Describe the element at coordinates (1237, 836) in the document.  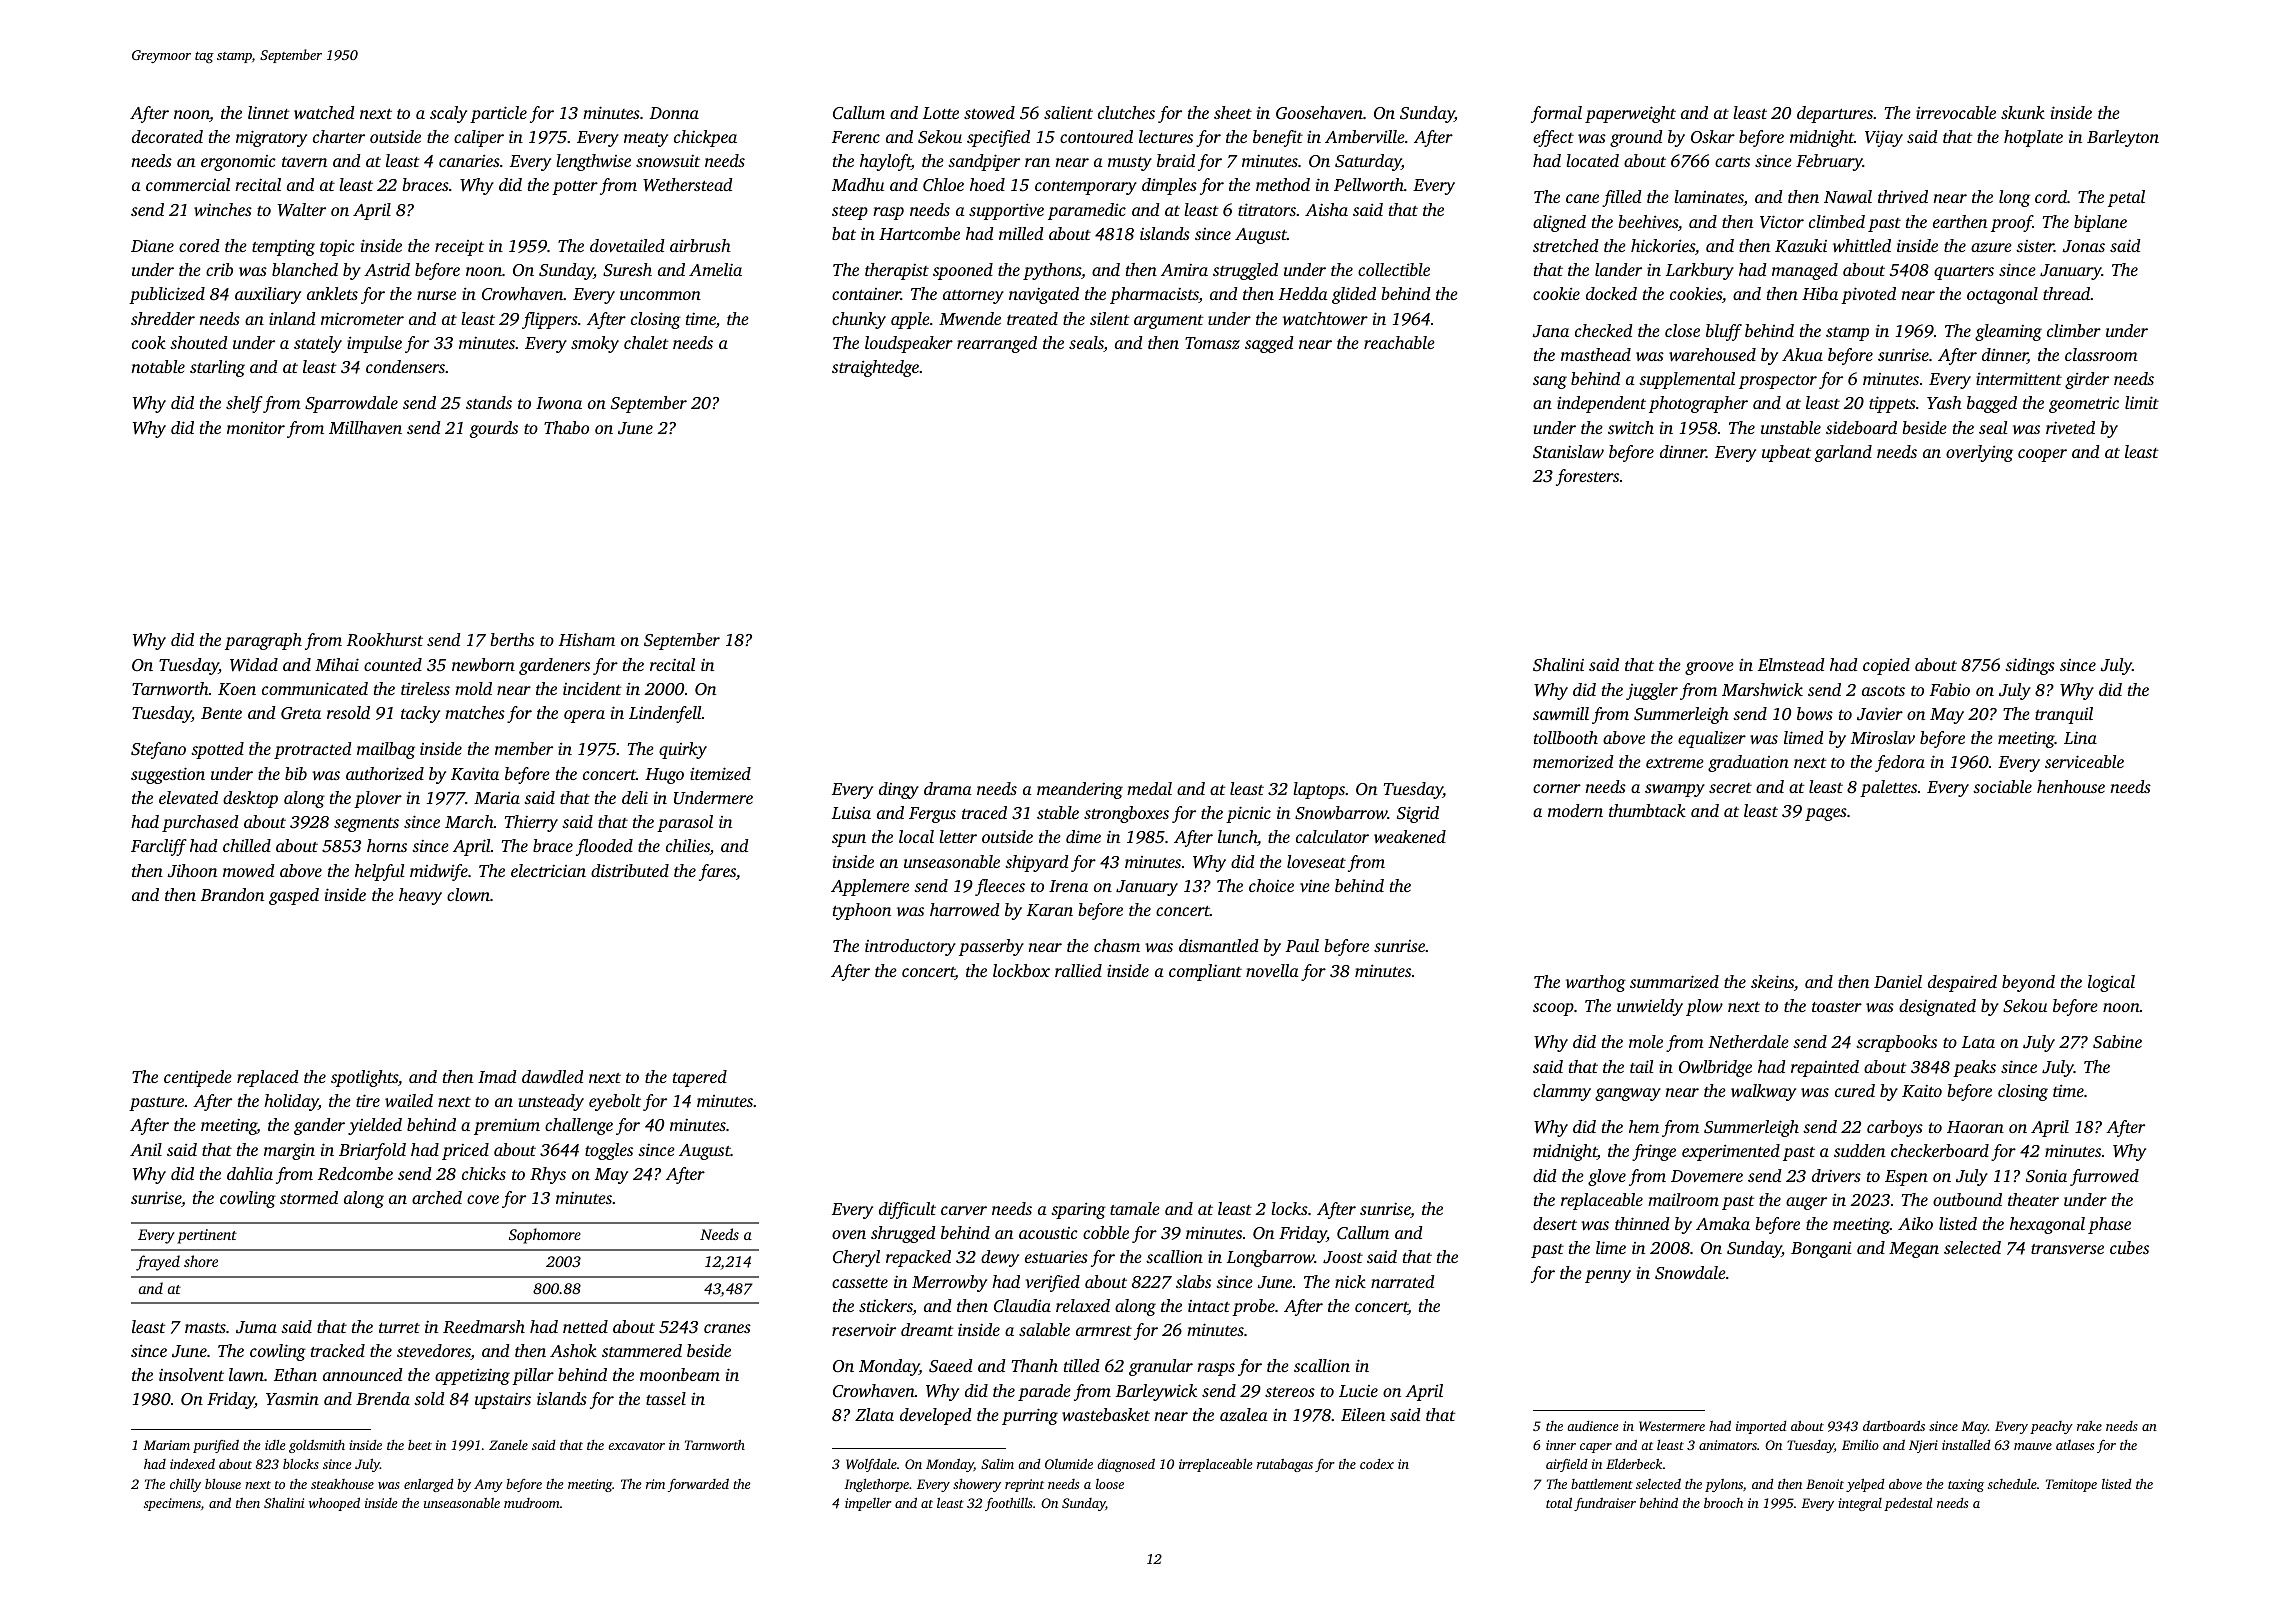
I see `lunch` at that location.
